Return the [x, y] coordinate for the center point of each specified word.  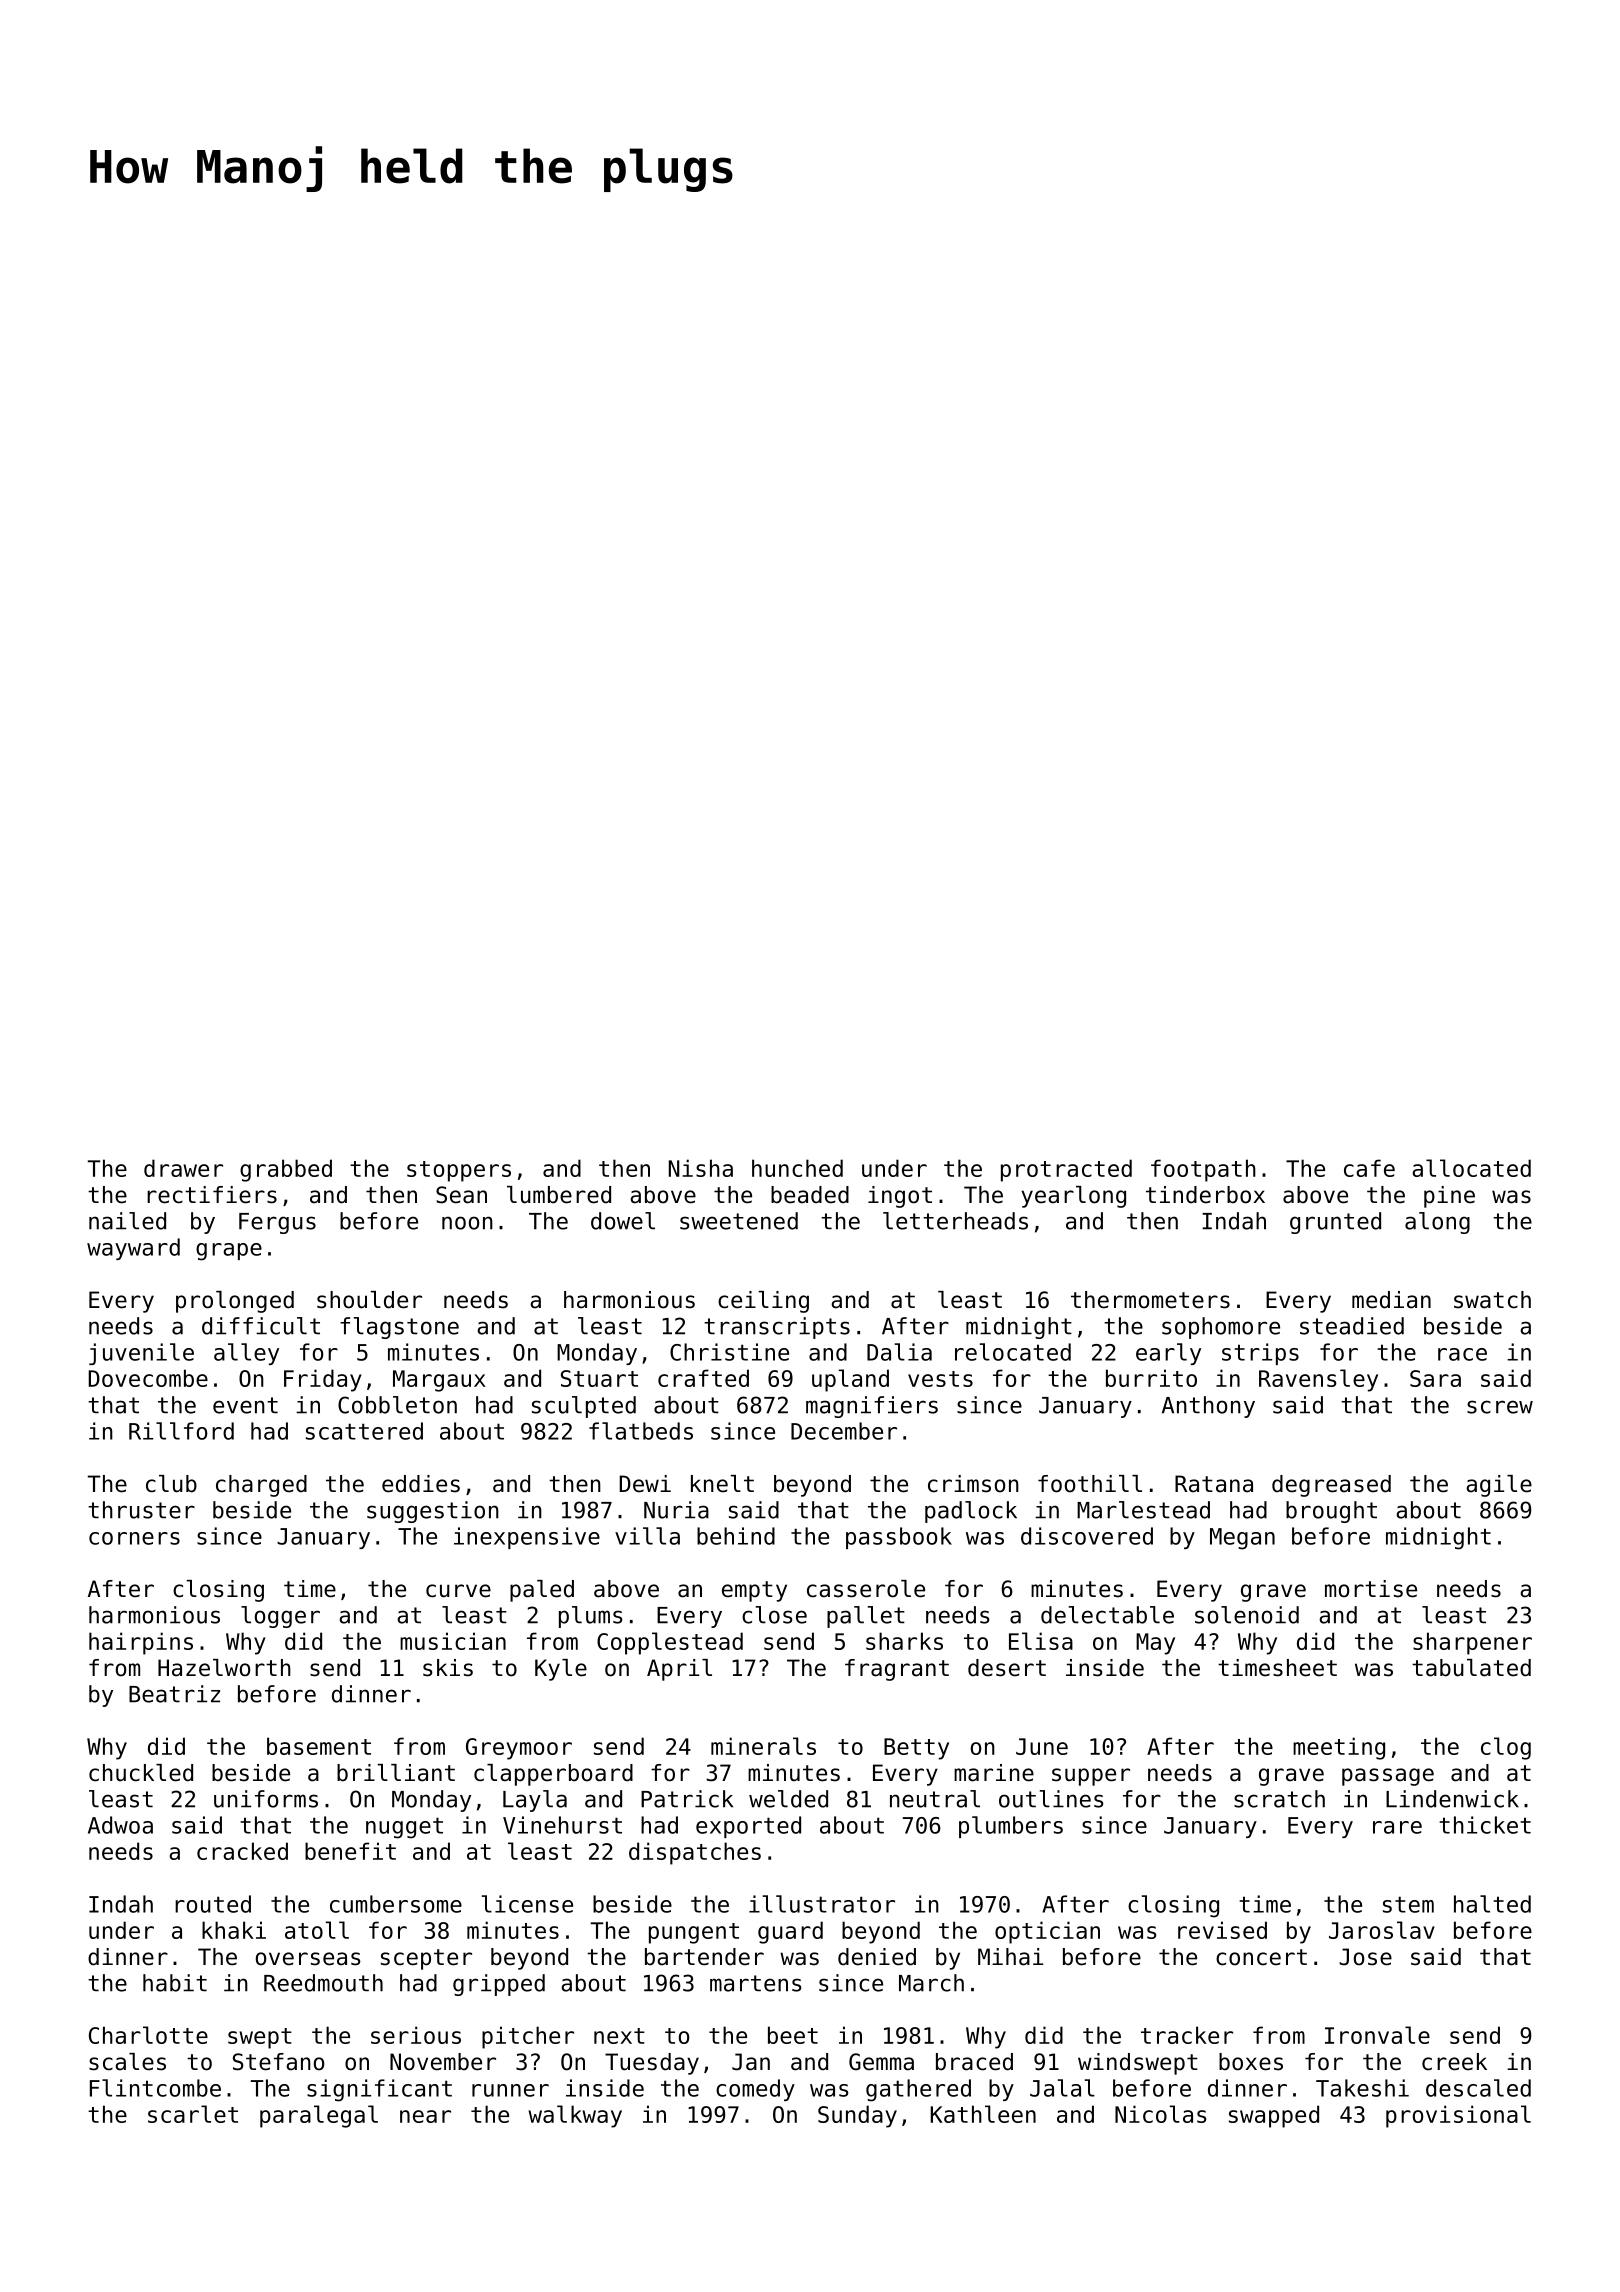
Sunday [857, 2116]
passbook [899, 1538]
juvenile [141, 1354]
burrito [1151, 1378]
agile [1499, 1486]
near [425, 2116]
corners [134, 1538]
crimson [973, 1484]
